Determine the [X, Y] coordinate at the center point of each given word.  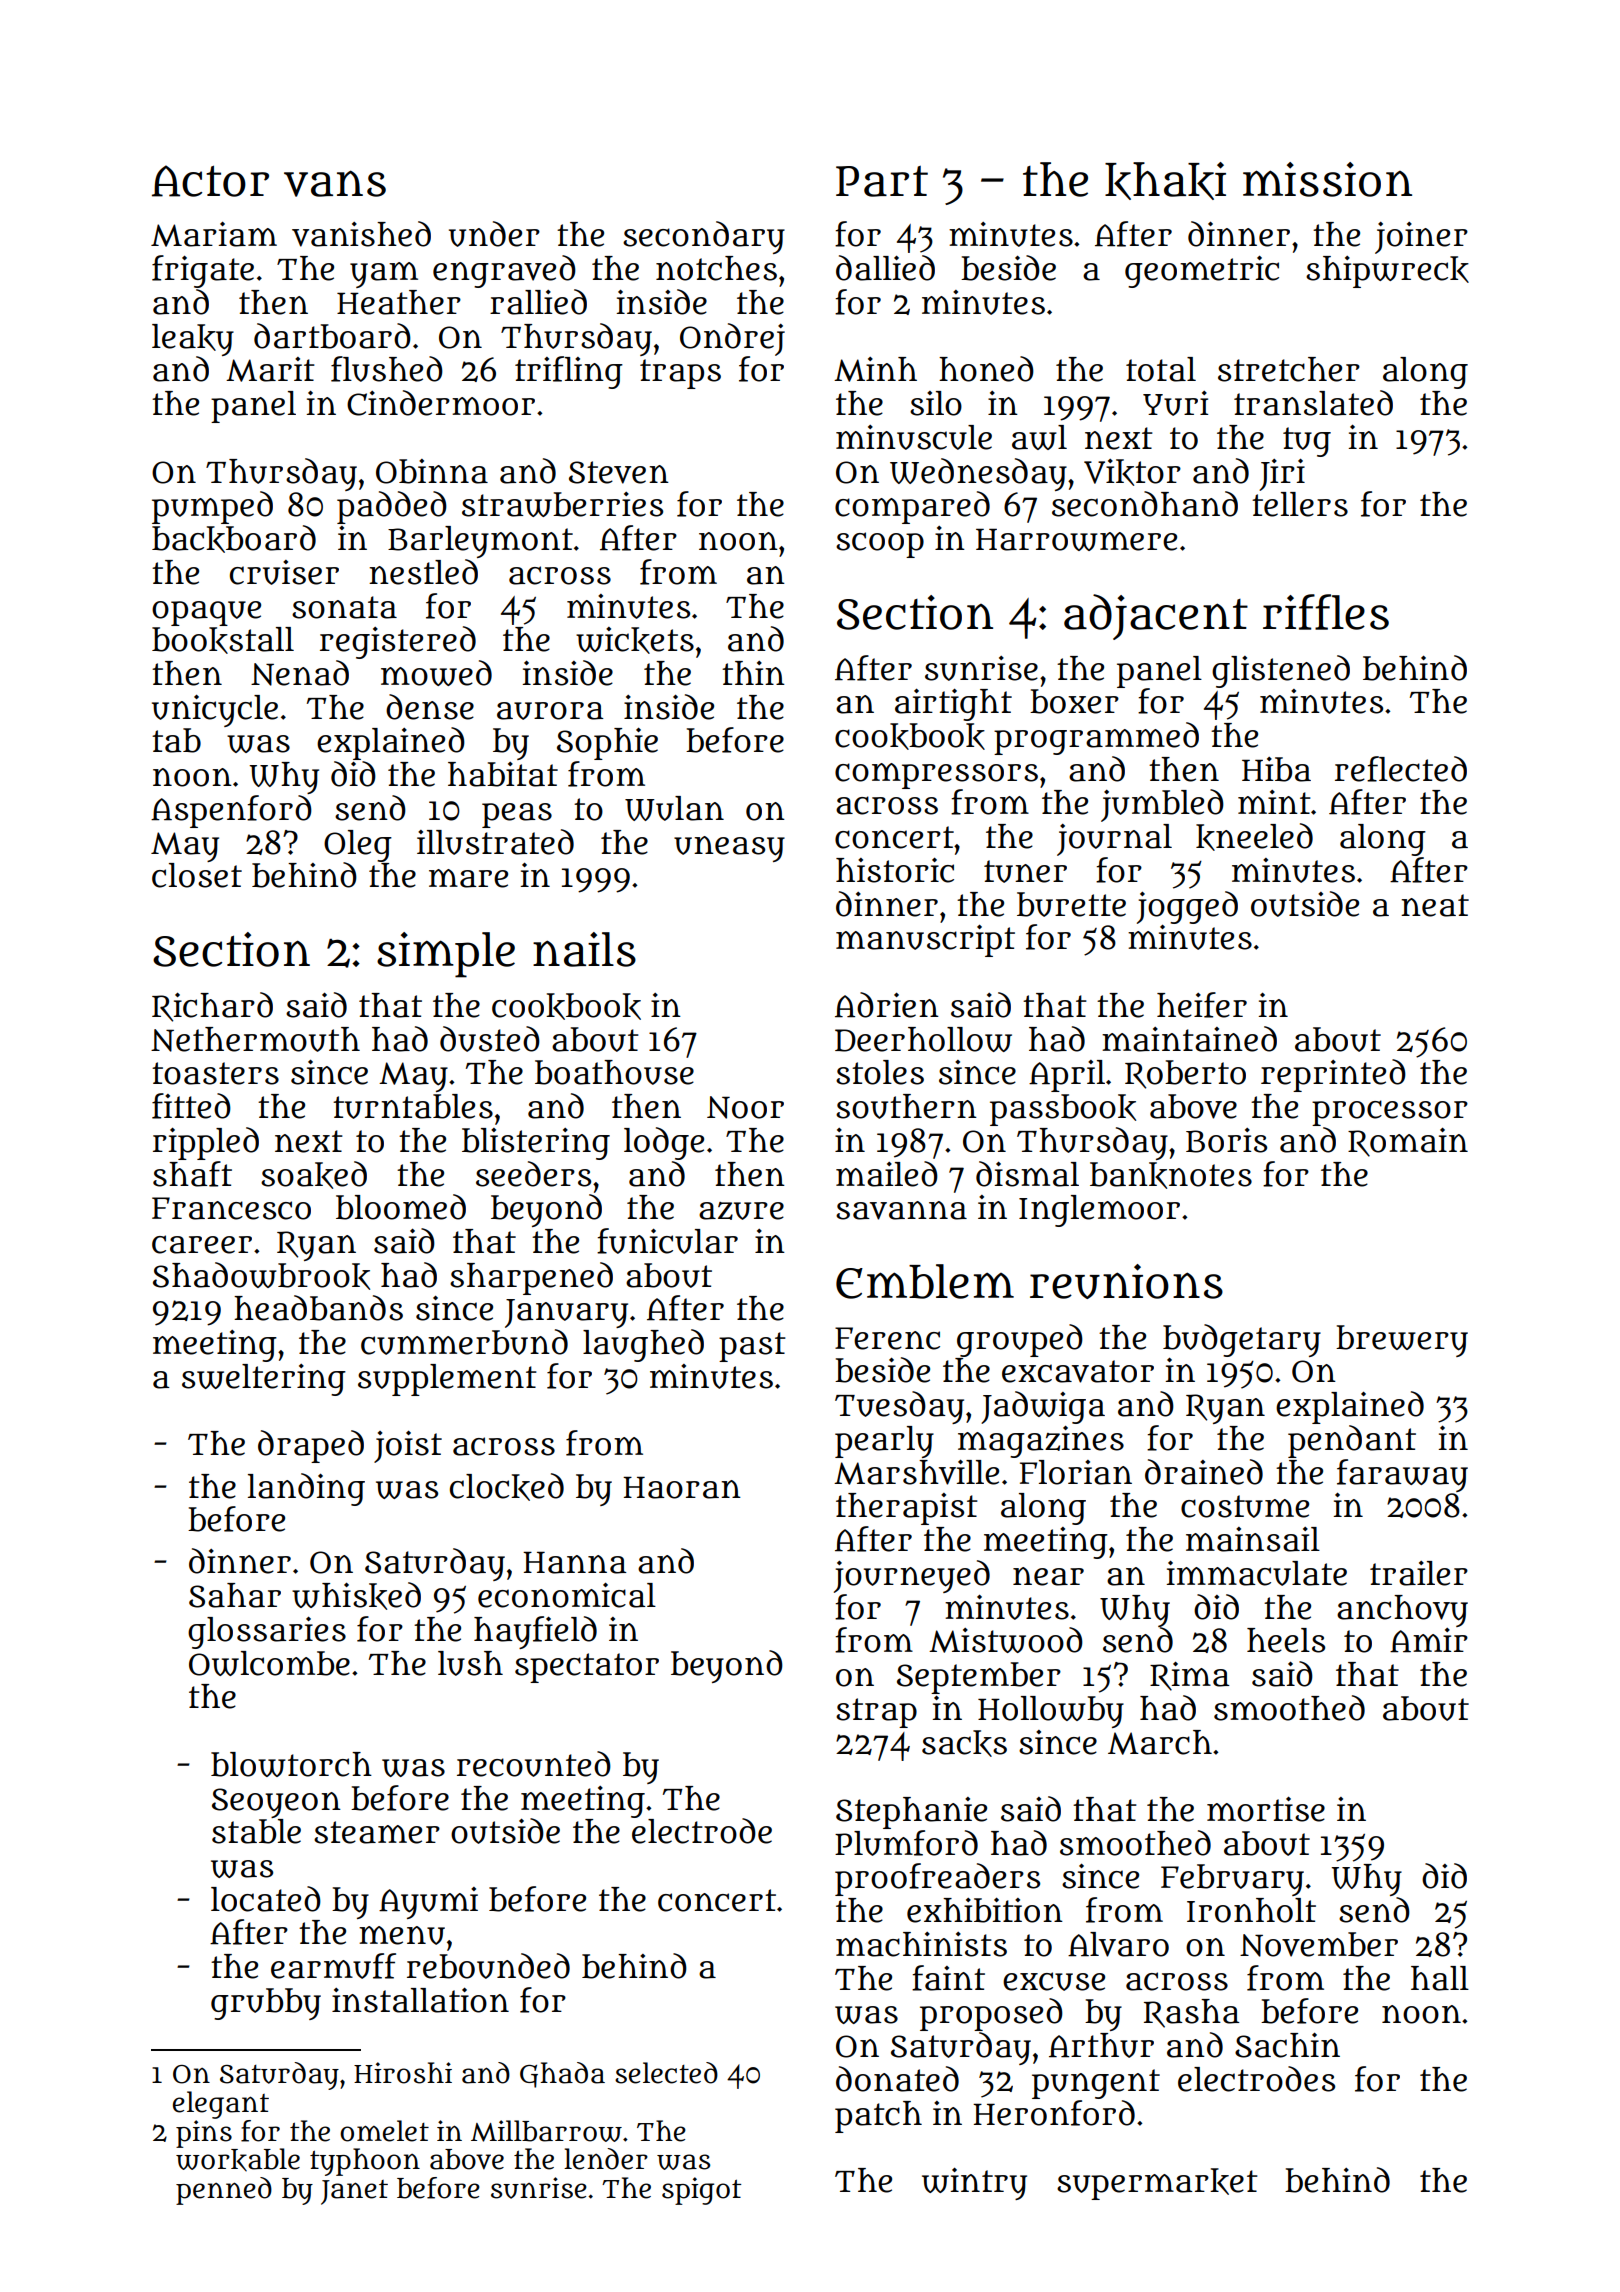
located [266, 1899]
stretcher [1289, 369]
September [979, 1678]
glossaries [267, 1633]
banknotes [1171, 1175]
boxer [1074, 701]
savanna [901, 1210]
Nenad [300, 673]
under [494, 234]
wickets [635, 640]
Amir [1429, 1640]
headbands [318, 1308]
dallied [885, 268]
